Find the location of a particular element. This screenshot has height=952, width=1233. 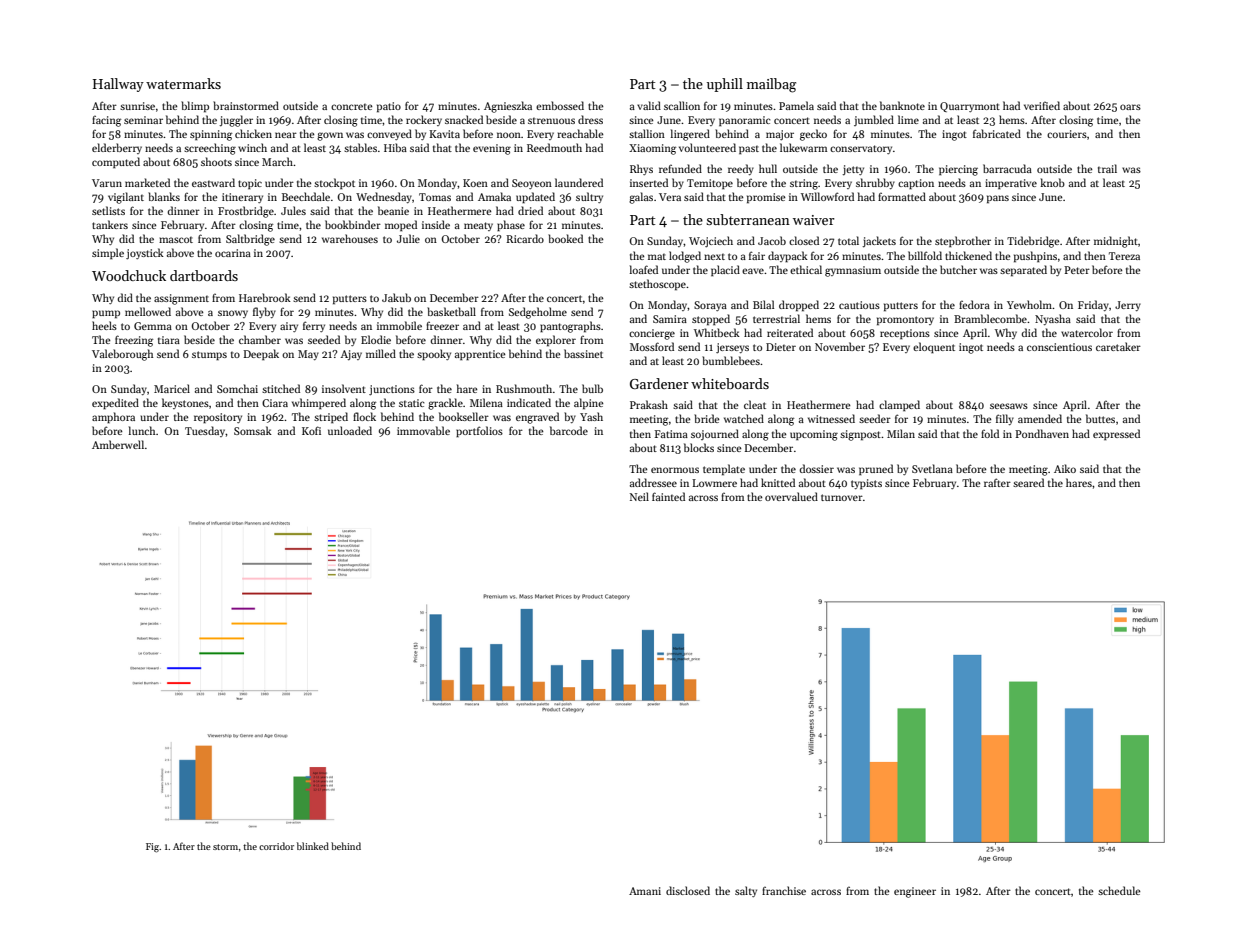

seared is located at coordinates (1028, 482).
